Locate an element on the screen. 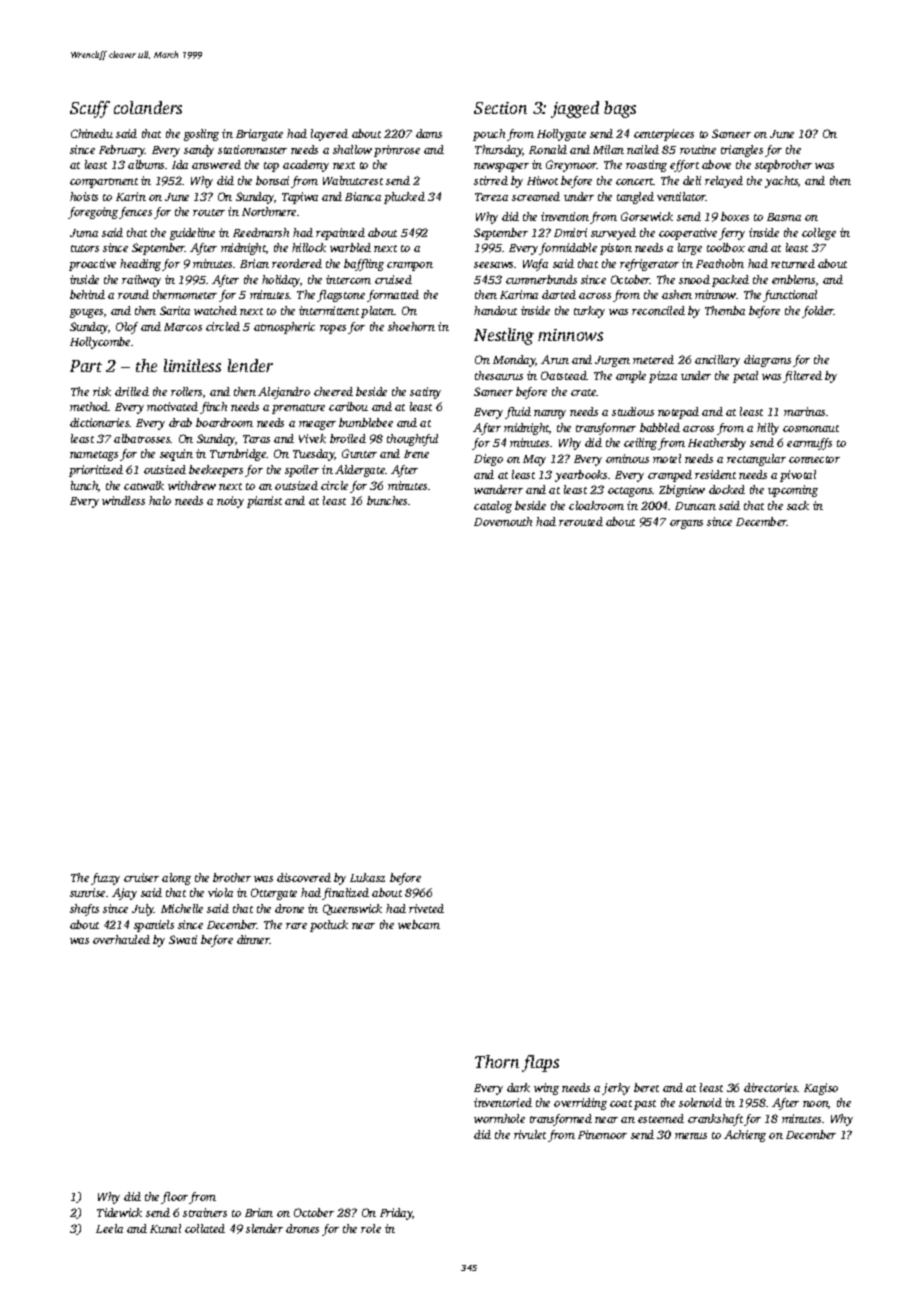 The width and height of the screenshot is (924, 1308). yachts is located at coordinates (781, 182).
